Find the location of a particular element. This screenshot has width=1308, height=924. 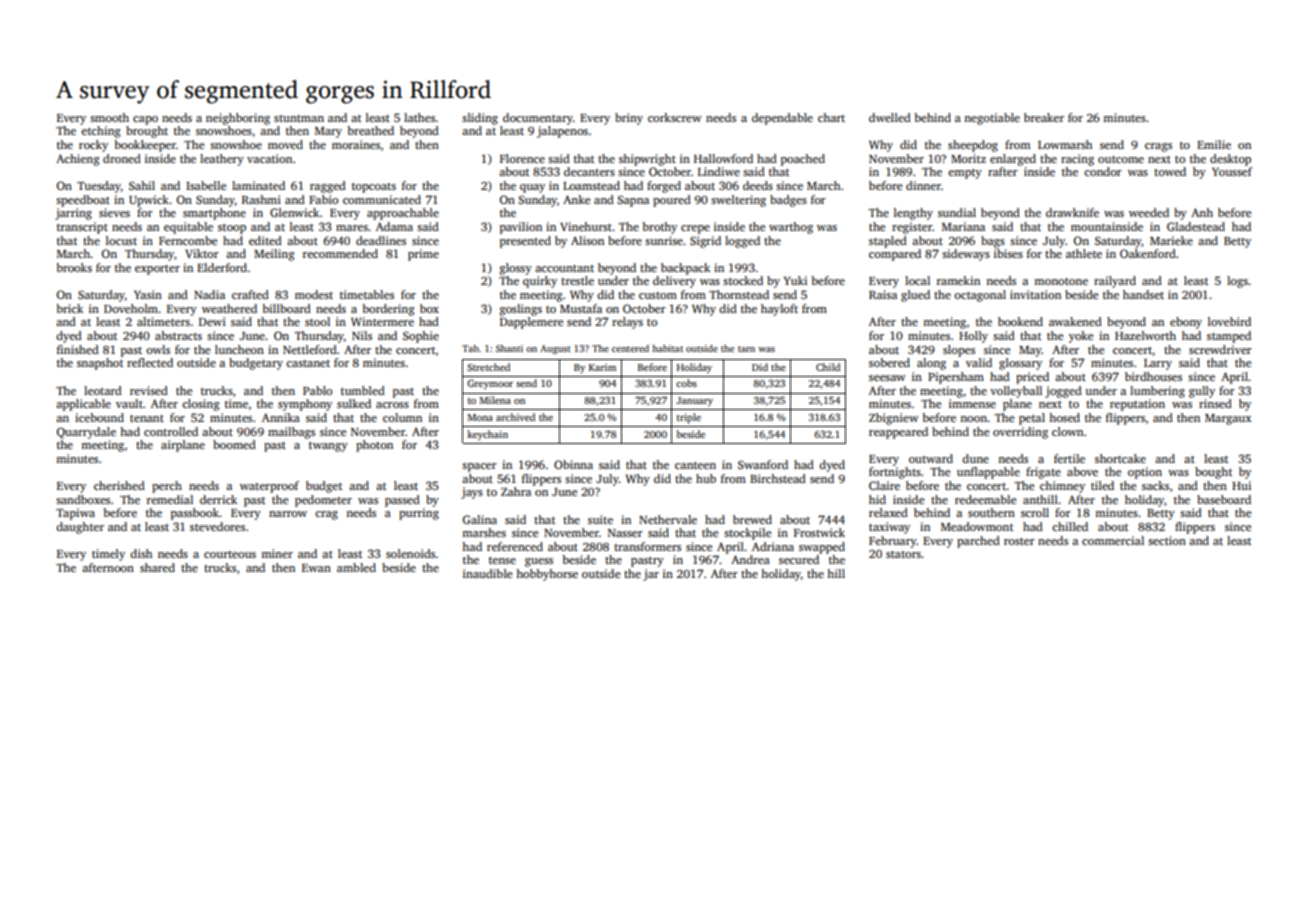

Shanti is located at coordinates (509, 348).
